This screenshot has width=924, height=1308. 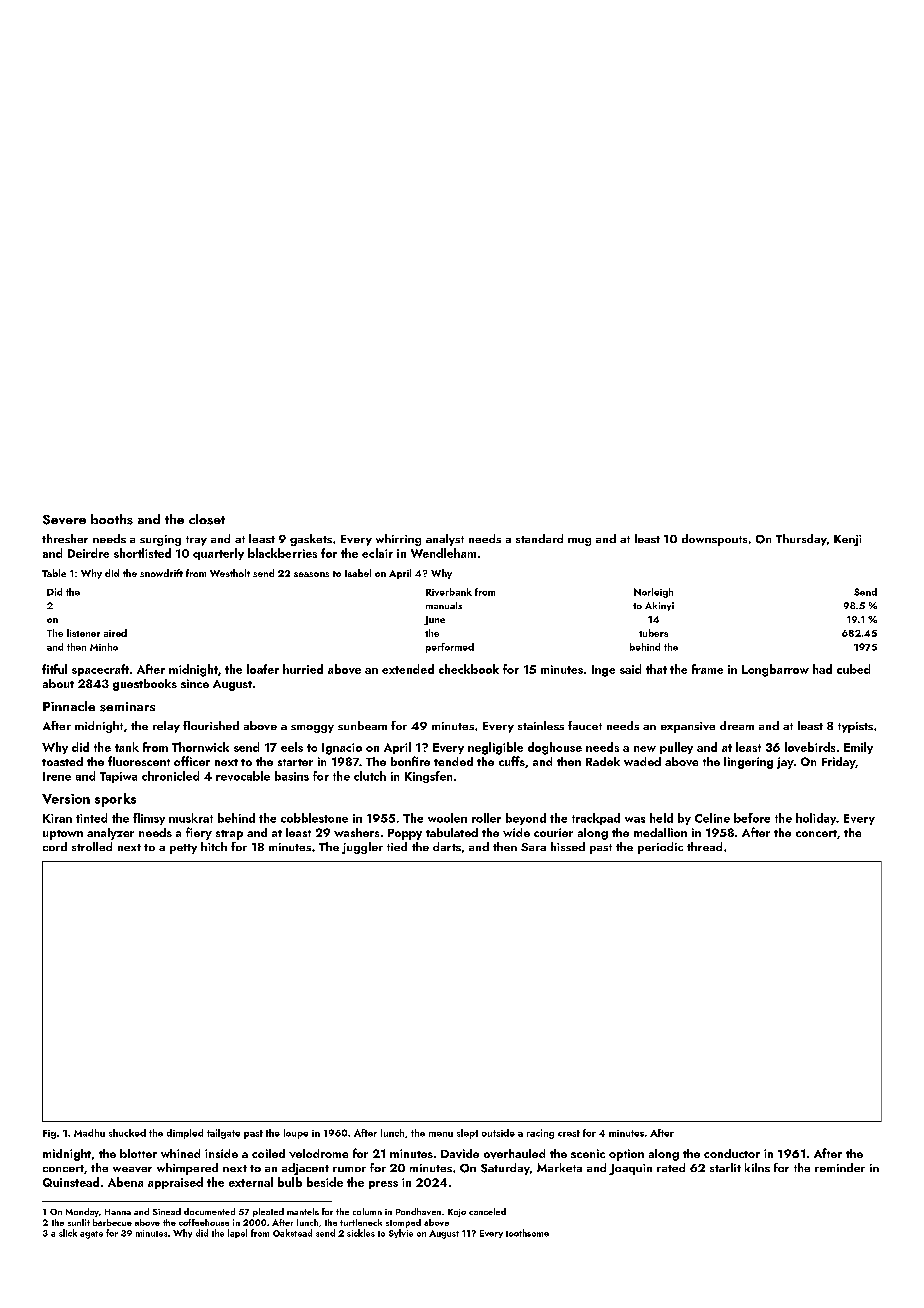 What do you see at coordinates (816, 819) in the screenshot?
I see `holiday` at bounding box center [816, 819].
